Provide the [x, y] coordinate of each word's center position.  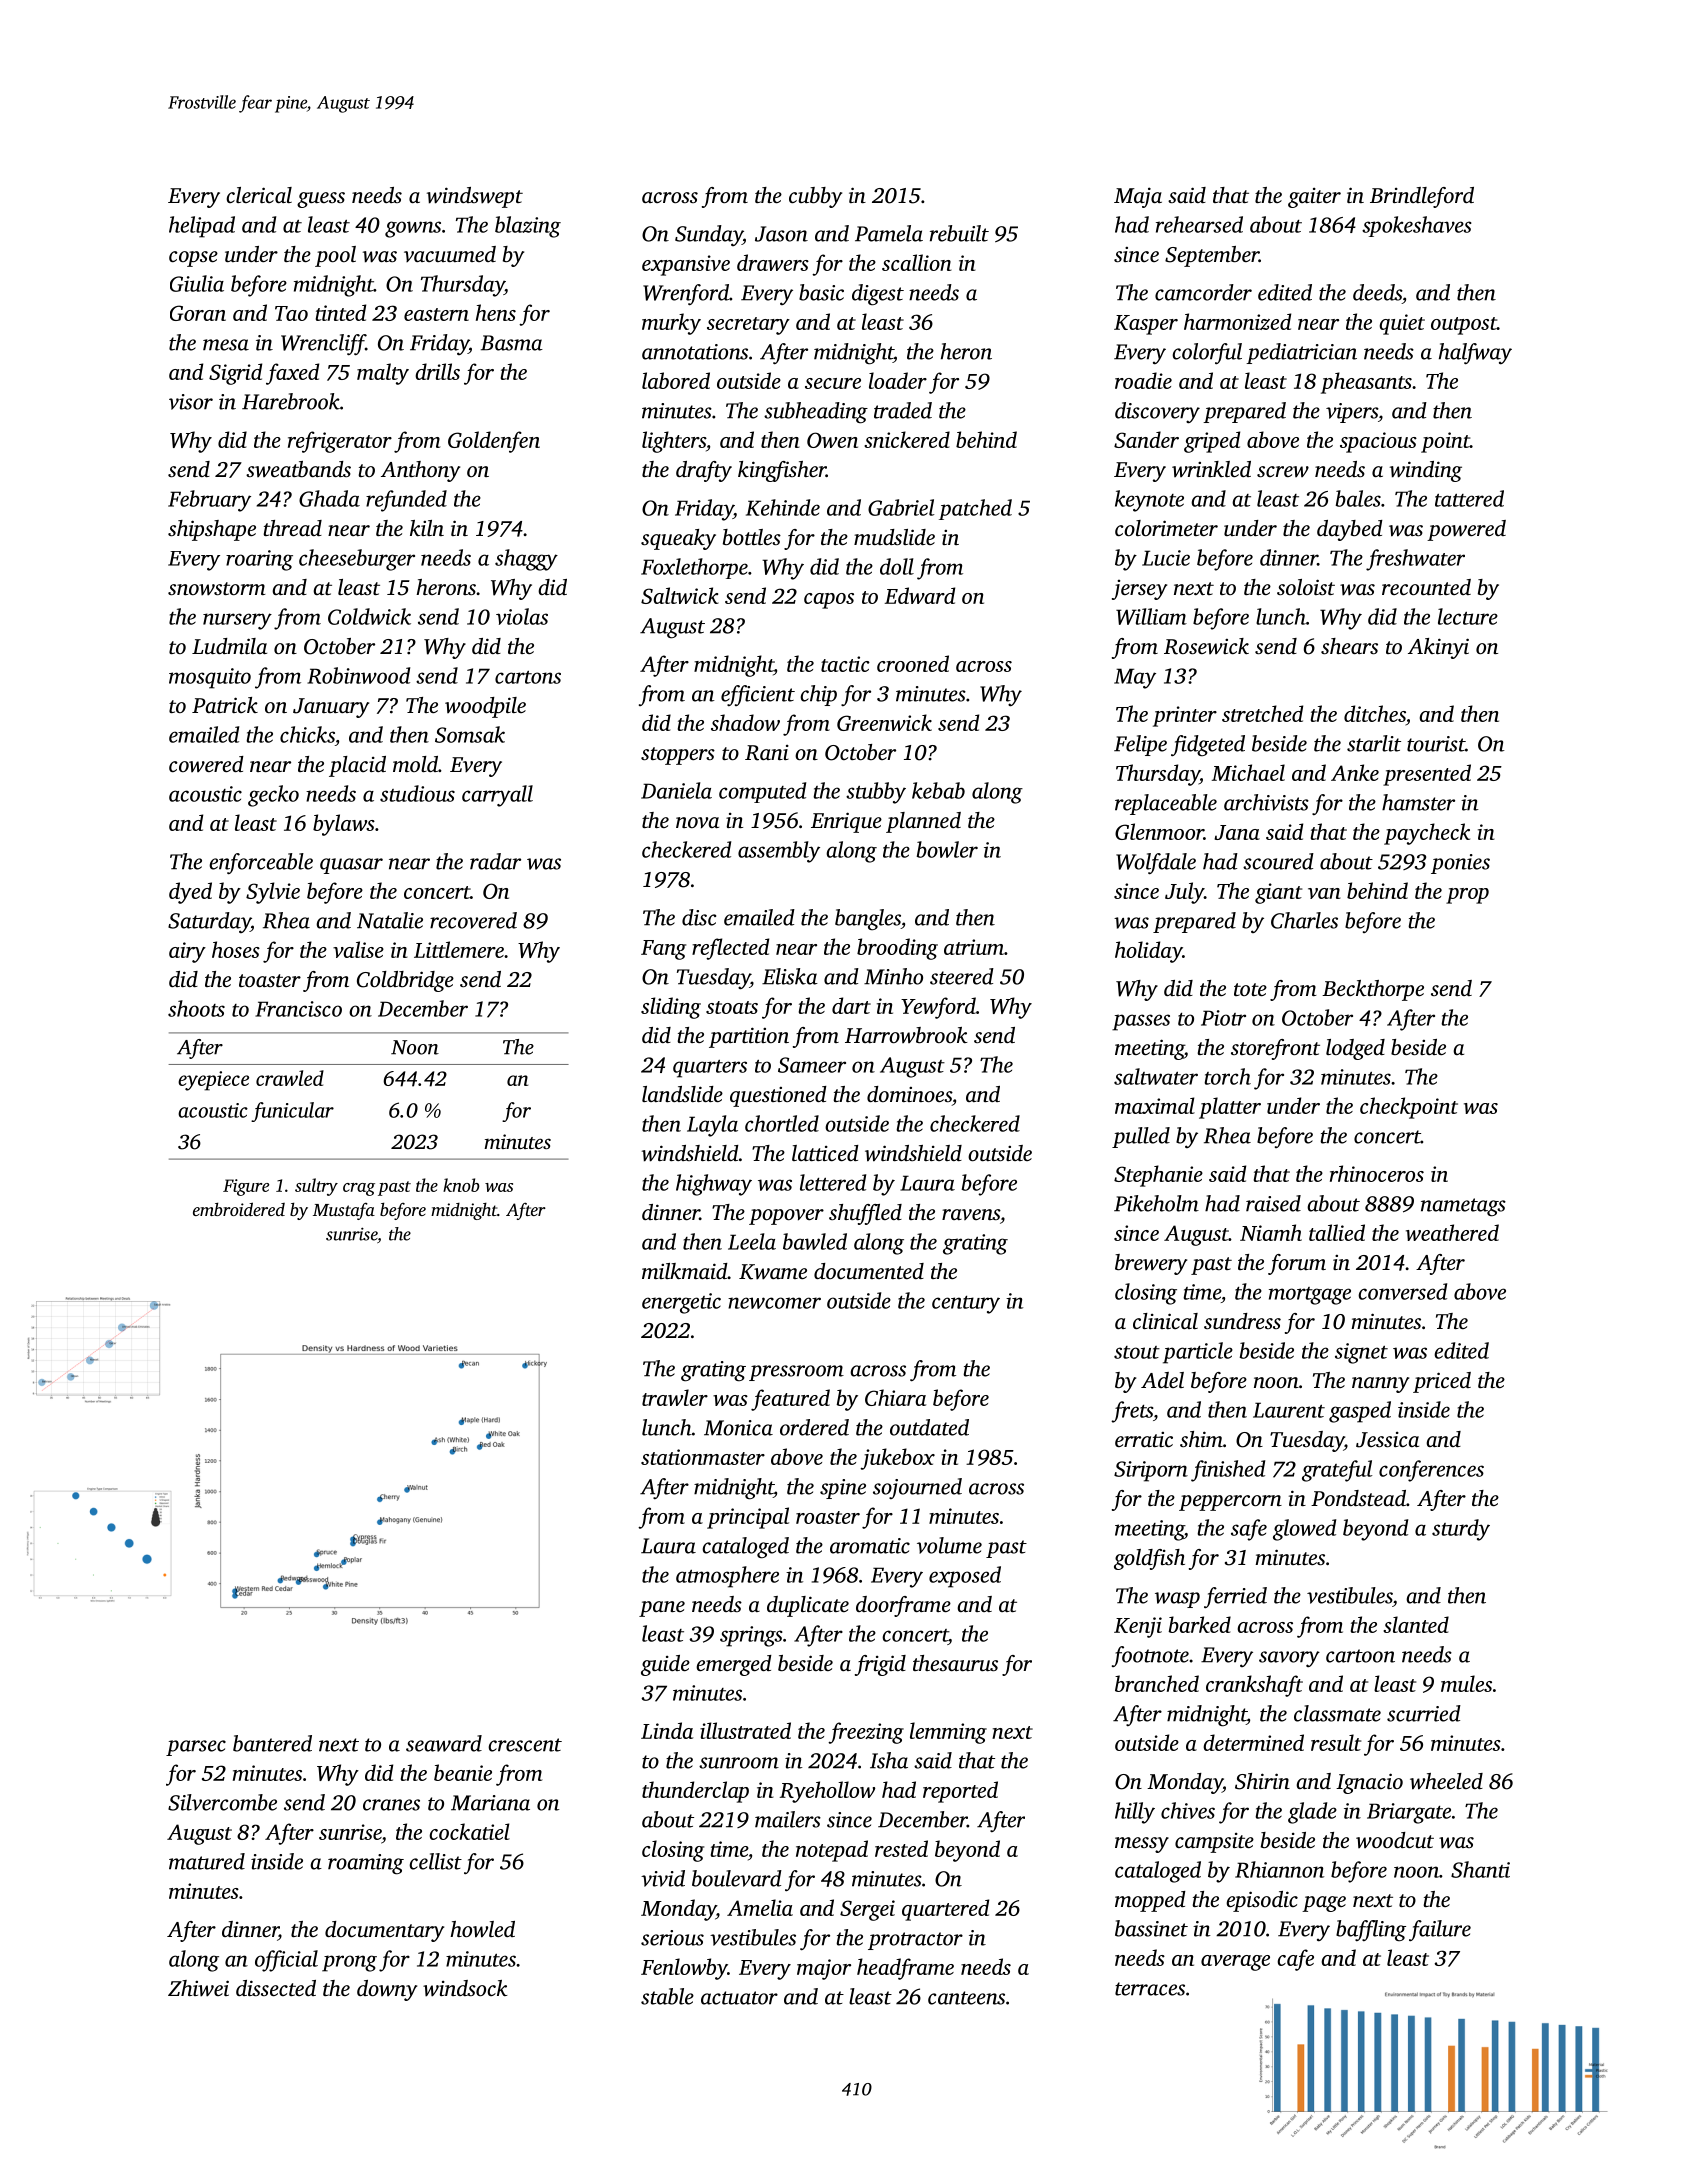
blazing [528, 227]
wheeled [1446, 1781]
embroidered [239, 1209]
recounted [1426, 587]
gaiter [1314, 198]
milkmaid [685, 1271]
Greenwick [884, 722]
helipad [202, 227]
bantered [272, 1743]
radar [495, 861]
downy [387, 1990]
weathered [1452, 1232]
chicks [307, 734]
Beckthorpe [1373, 990]
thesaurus [955, 1663]
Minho [893, 976]
